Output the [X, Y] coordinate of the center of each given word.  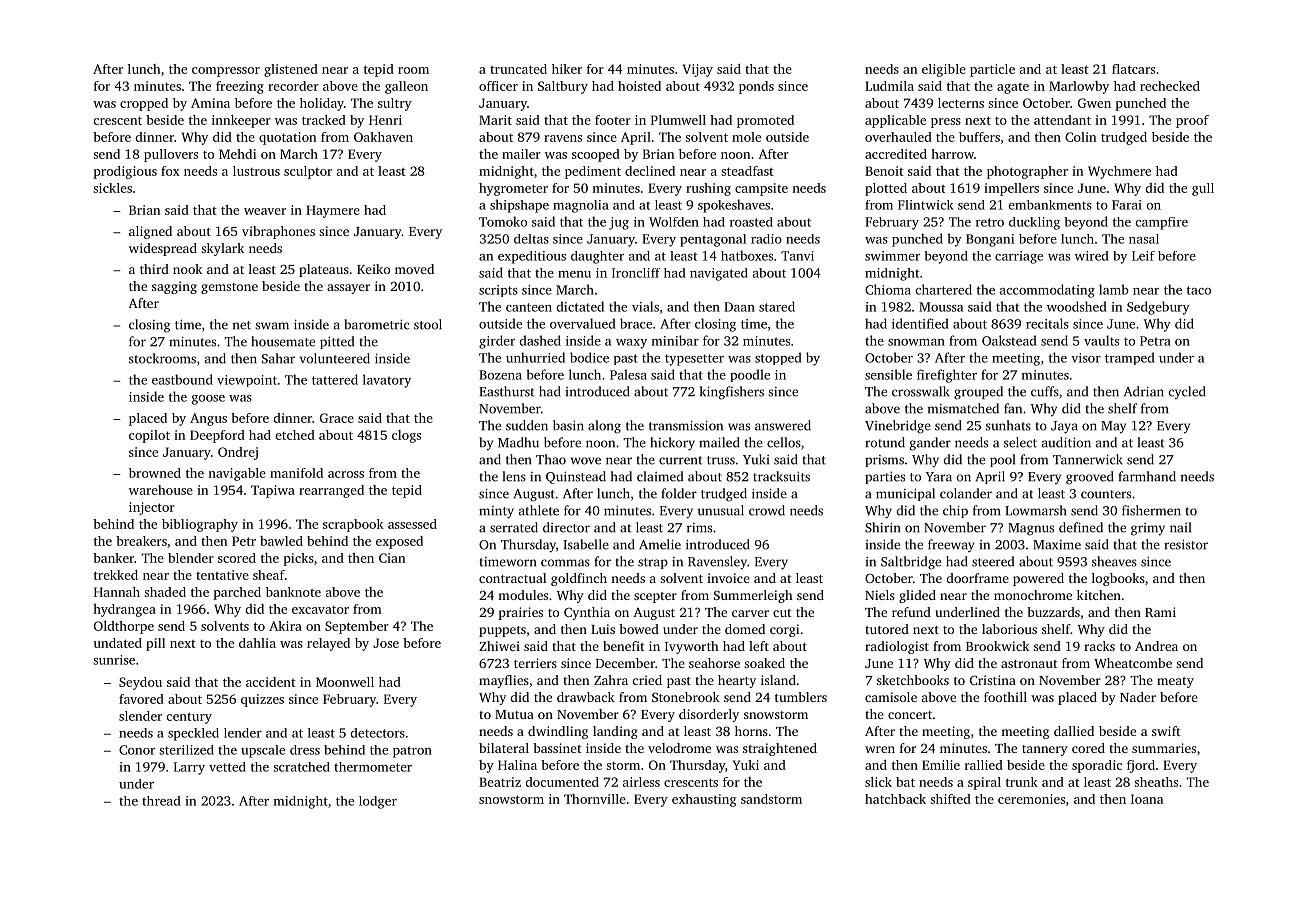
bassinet [557, 748]
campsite [761, 189]
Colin [1080, 137]
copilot [149, 436]
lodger [378, 802]
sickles [112, 188]
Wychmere [1119, 172]
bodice [589, 357]
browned [155, 473]
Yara [939, 477]
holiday [322, 104]
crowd [767, 510]
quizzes [262, 700]
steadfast [747, 171]
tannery [1045, 750]
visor [1086, 358]
